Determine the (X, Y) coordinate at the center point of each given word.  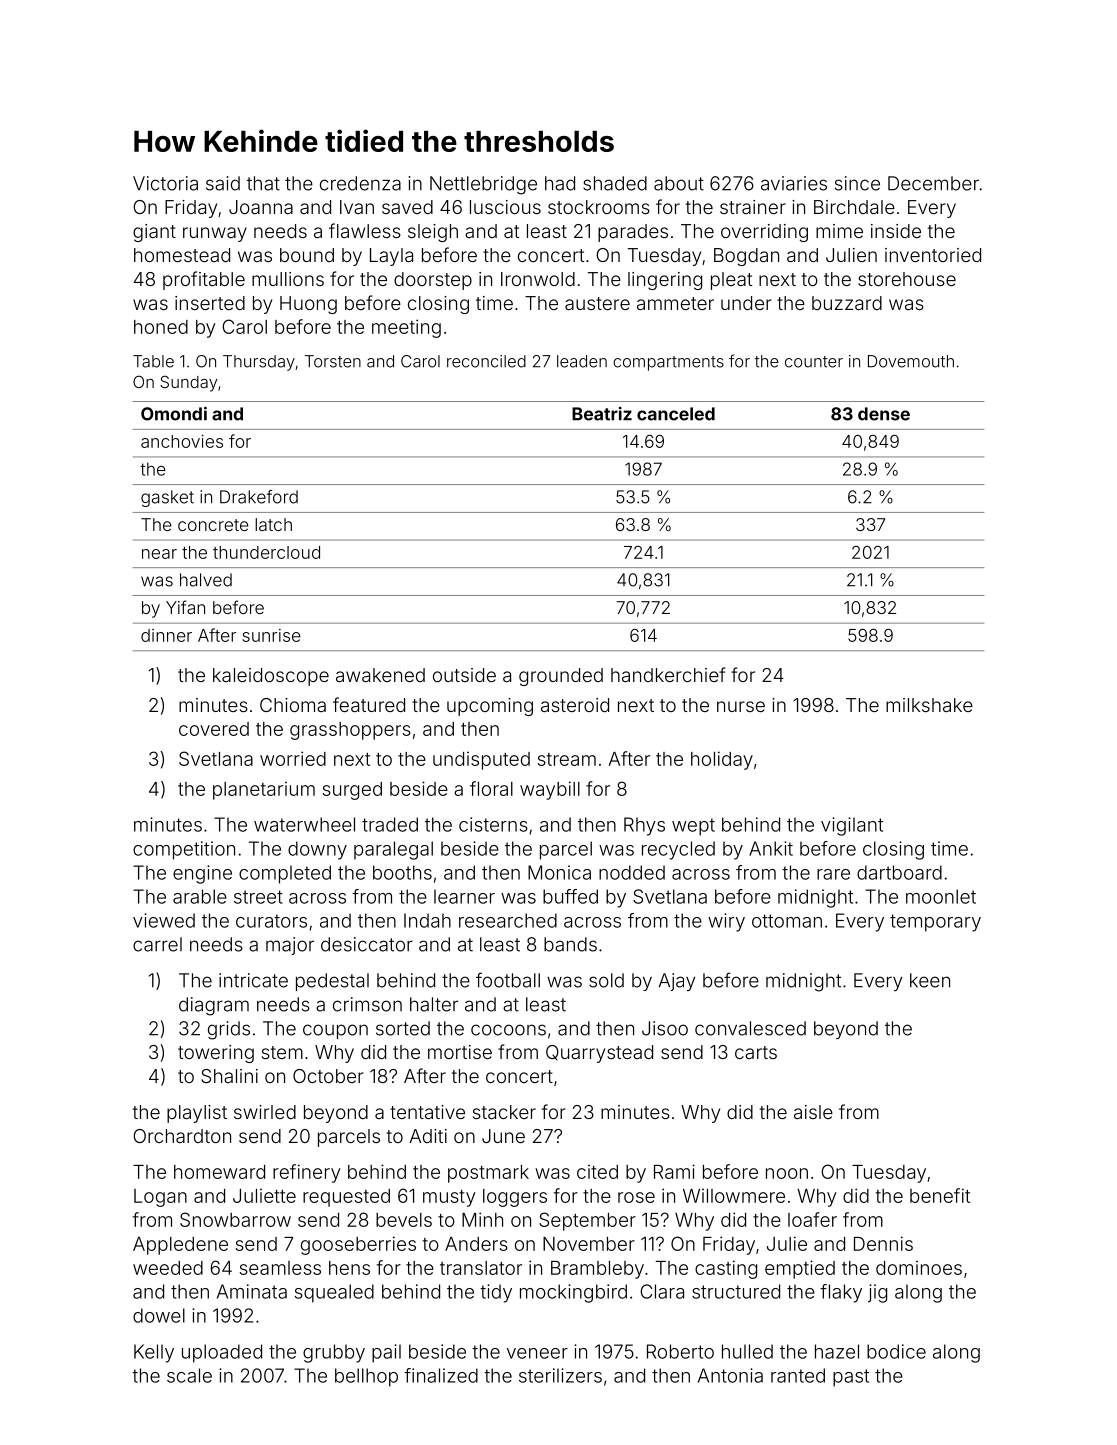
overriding (764, 233)
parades (633, 233)
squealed (334, 1293)
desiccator (367, 944)
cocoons (508, 1030)
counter (814, 362)
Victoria (165, 183)
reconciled (486, 361)
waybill (550, 790)
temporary (935, 923)
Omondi (174, 413)
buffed (570, 896)
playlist (197, 1114)
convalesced (750, 1028)
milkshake (929, 705)
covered (214, 729)
